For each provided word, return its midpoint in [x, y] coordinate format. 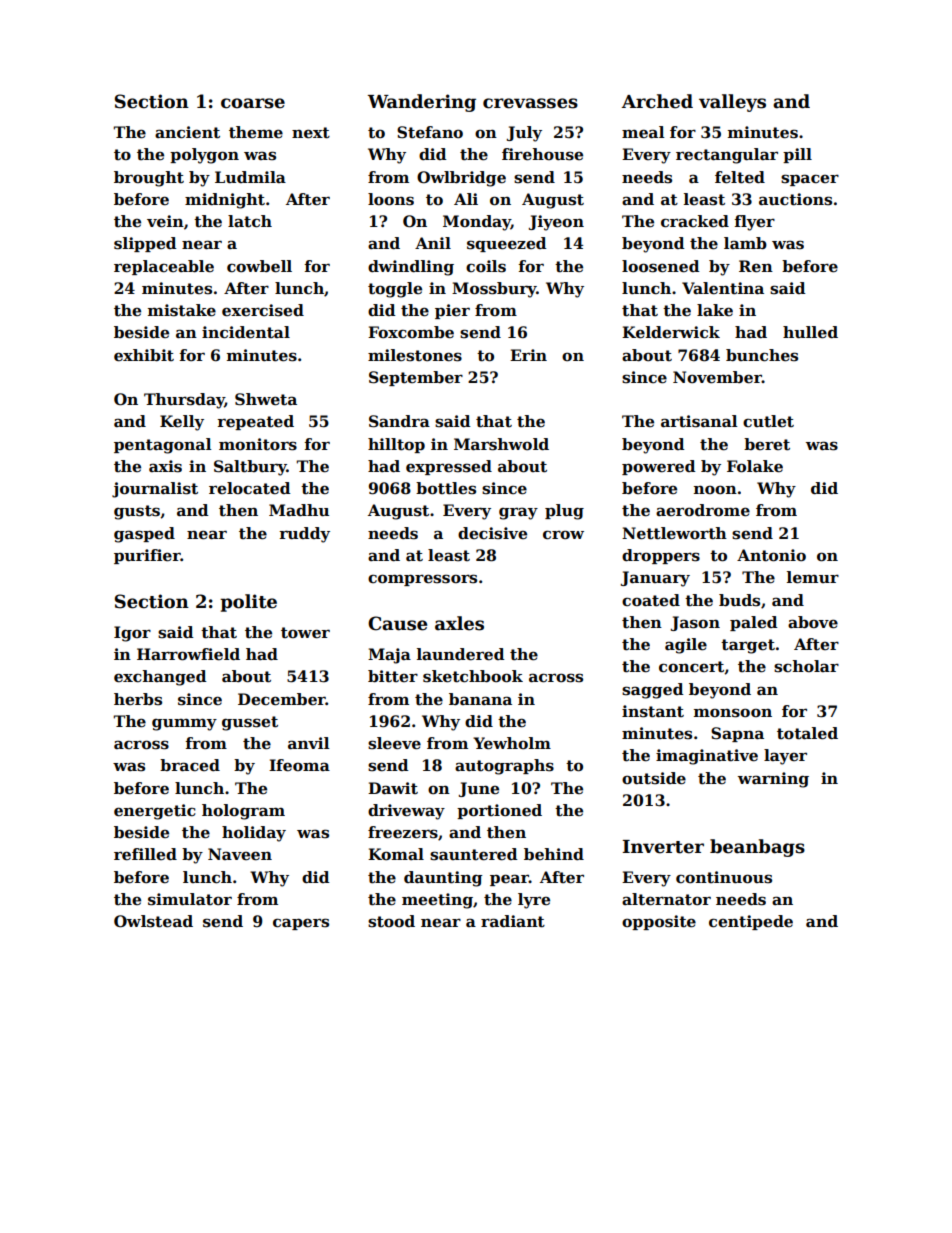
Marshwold [501, 444]
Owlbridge [461, 179]
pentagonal [163, 446]
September [416, 378]
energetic [155, 812]
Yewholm [512, 743]
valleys [732, 103]
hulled [810, 332]
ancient [187, 132]
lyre [534, 901]
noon [715, 490]
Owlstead [153, 921]
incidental [246, 332]
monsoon [733, 713]
